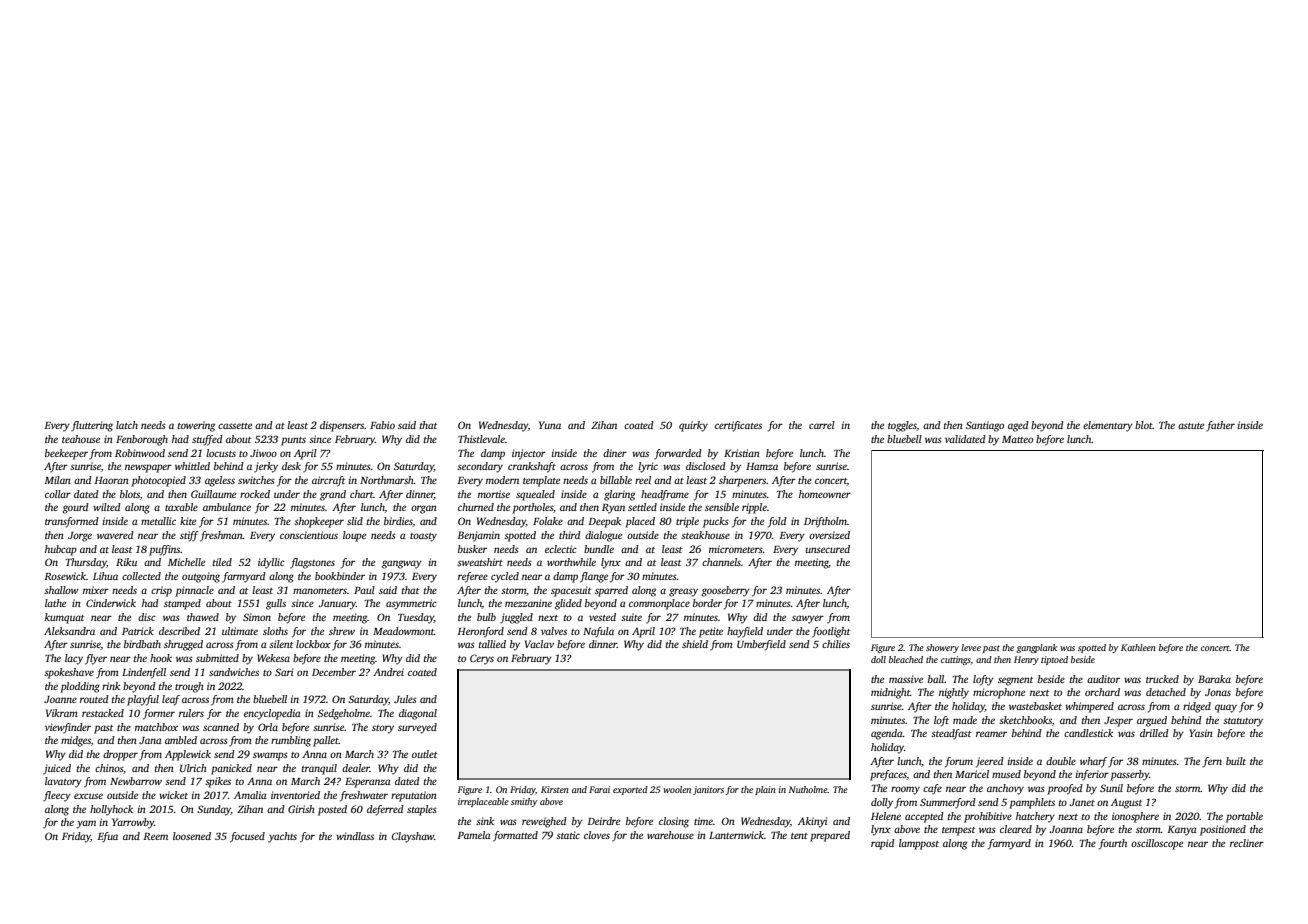 The height and width of the page is (924, 1308). Describe the element at coordinates (674, 822) in the page. I see `closing` at that location.
